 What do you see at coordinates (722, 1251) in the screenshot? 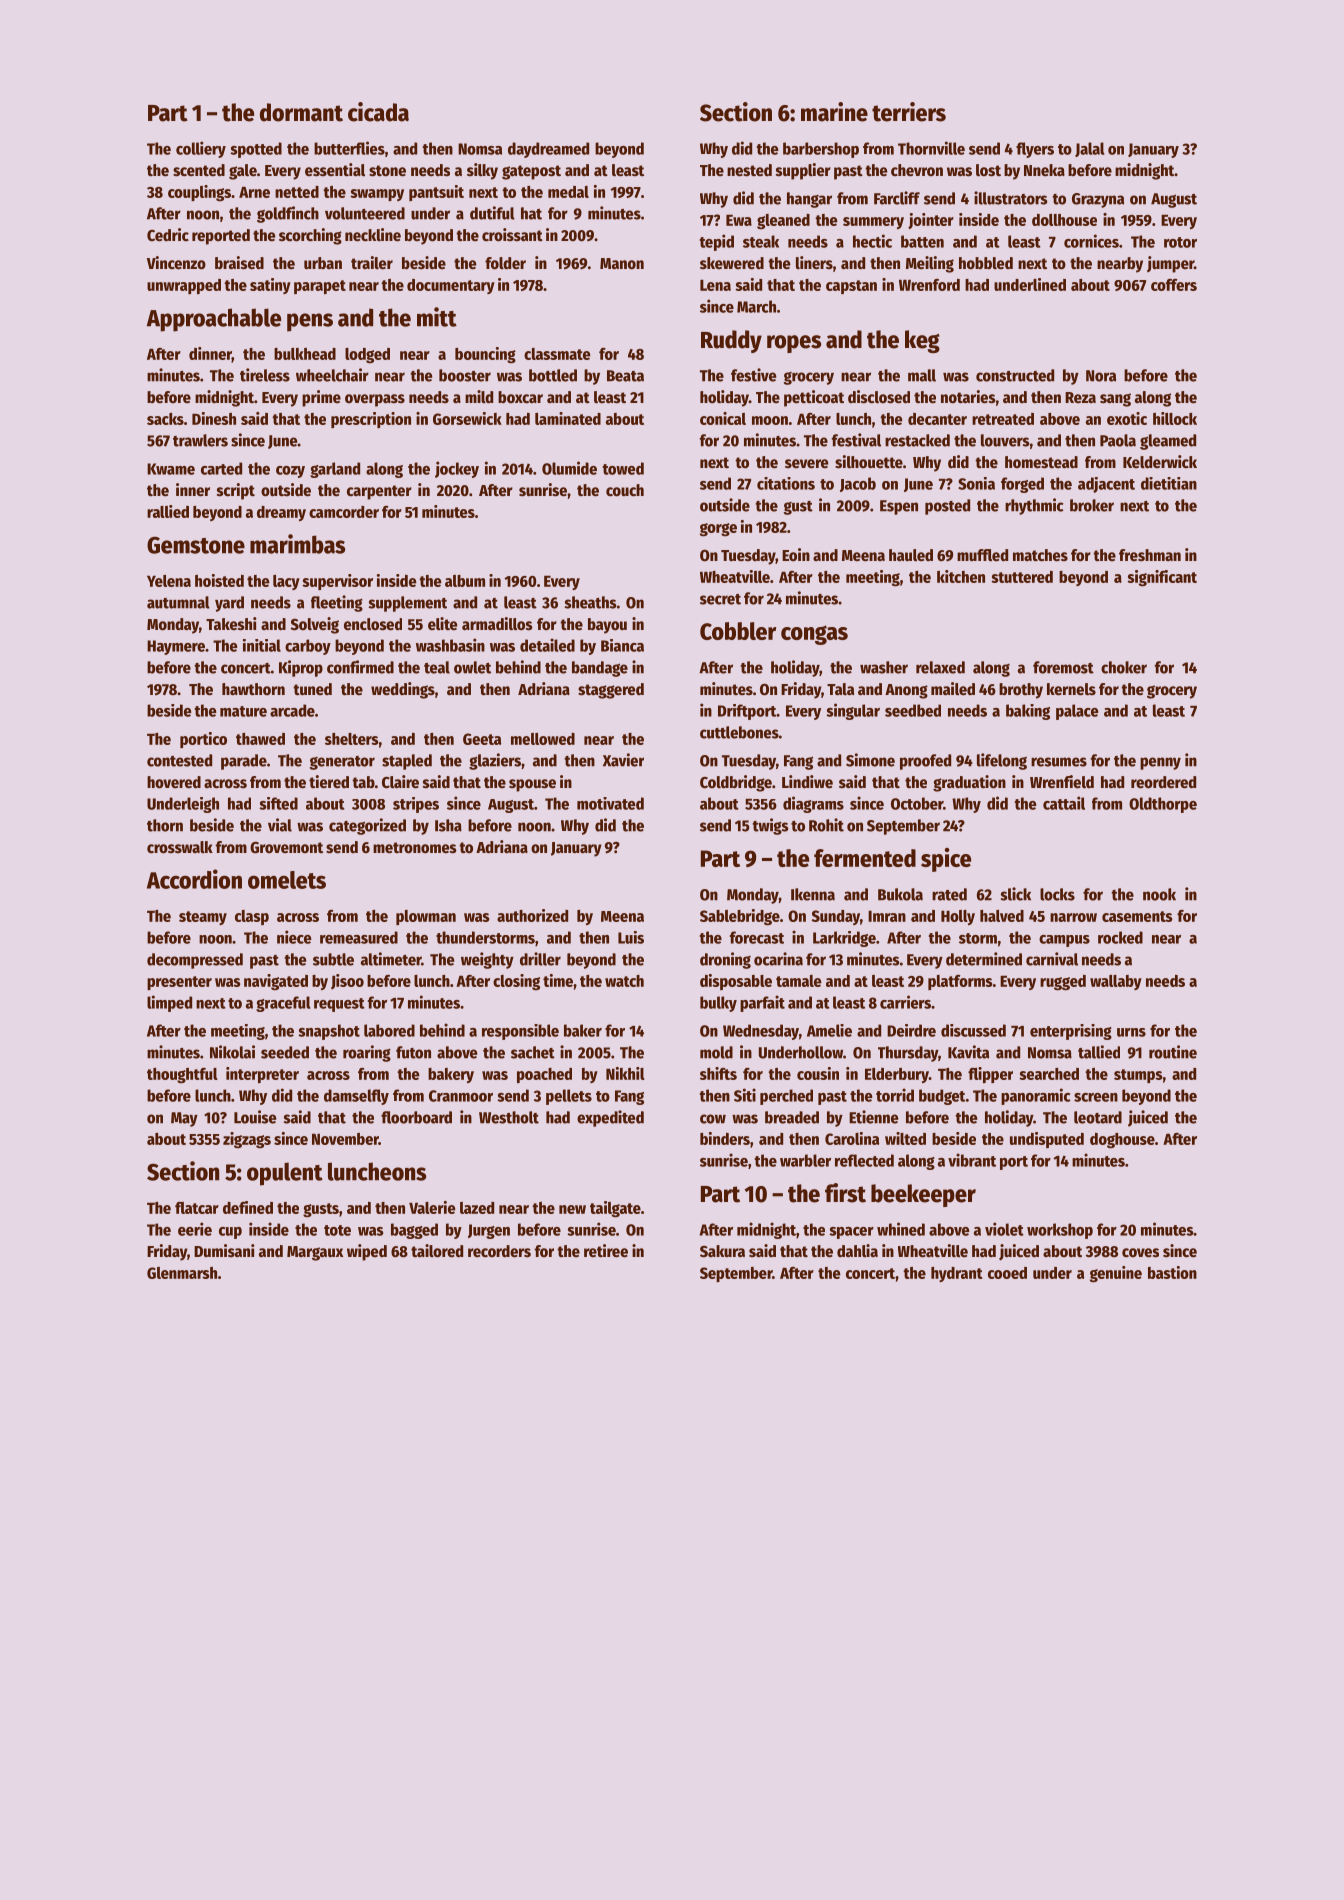
I see `Sakura` at bounding box center [722, 1251].
